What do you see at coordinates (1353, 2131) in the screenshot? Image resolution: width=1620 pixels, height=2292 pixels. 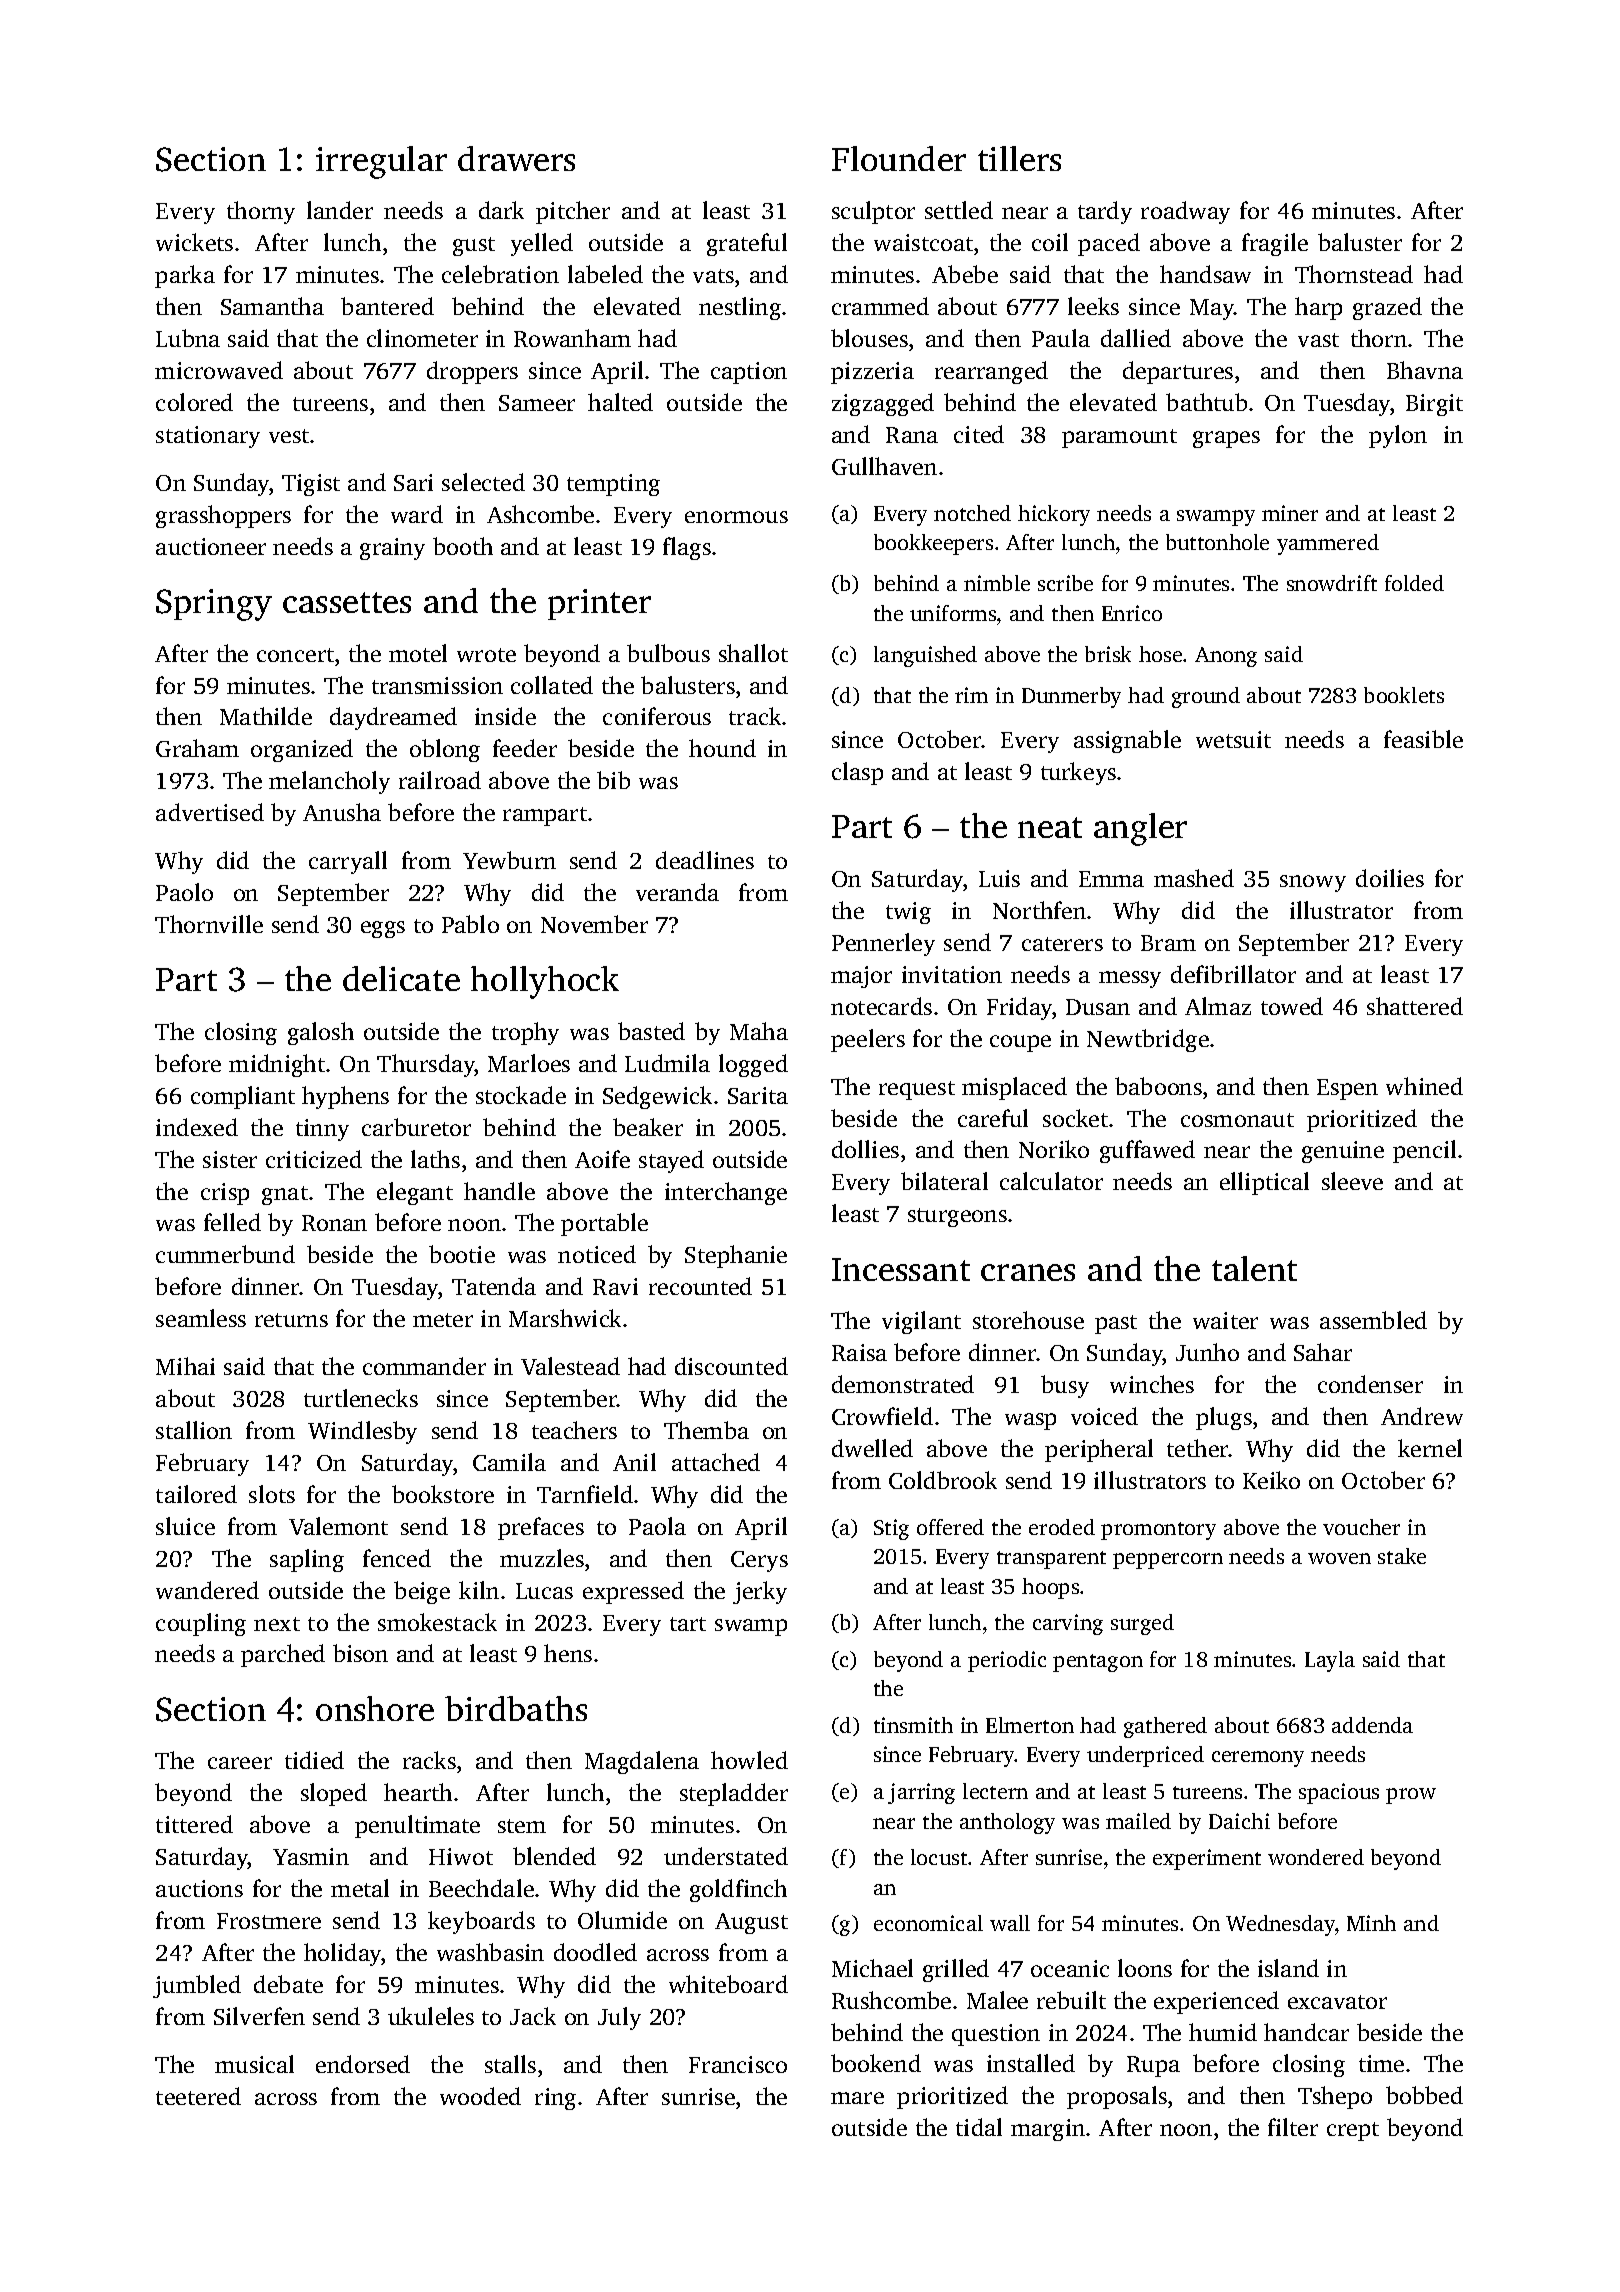 I see `crept` at bounding box center [1353, 2131].
